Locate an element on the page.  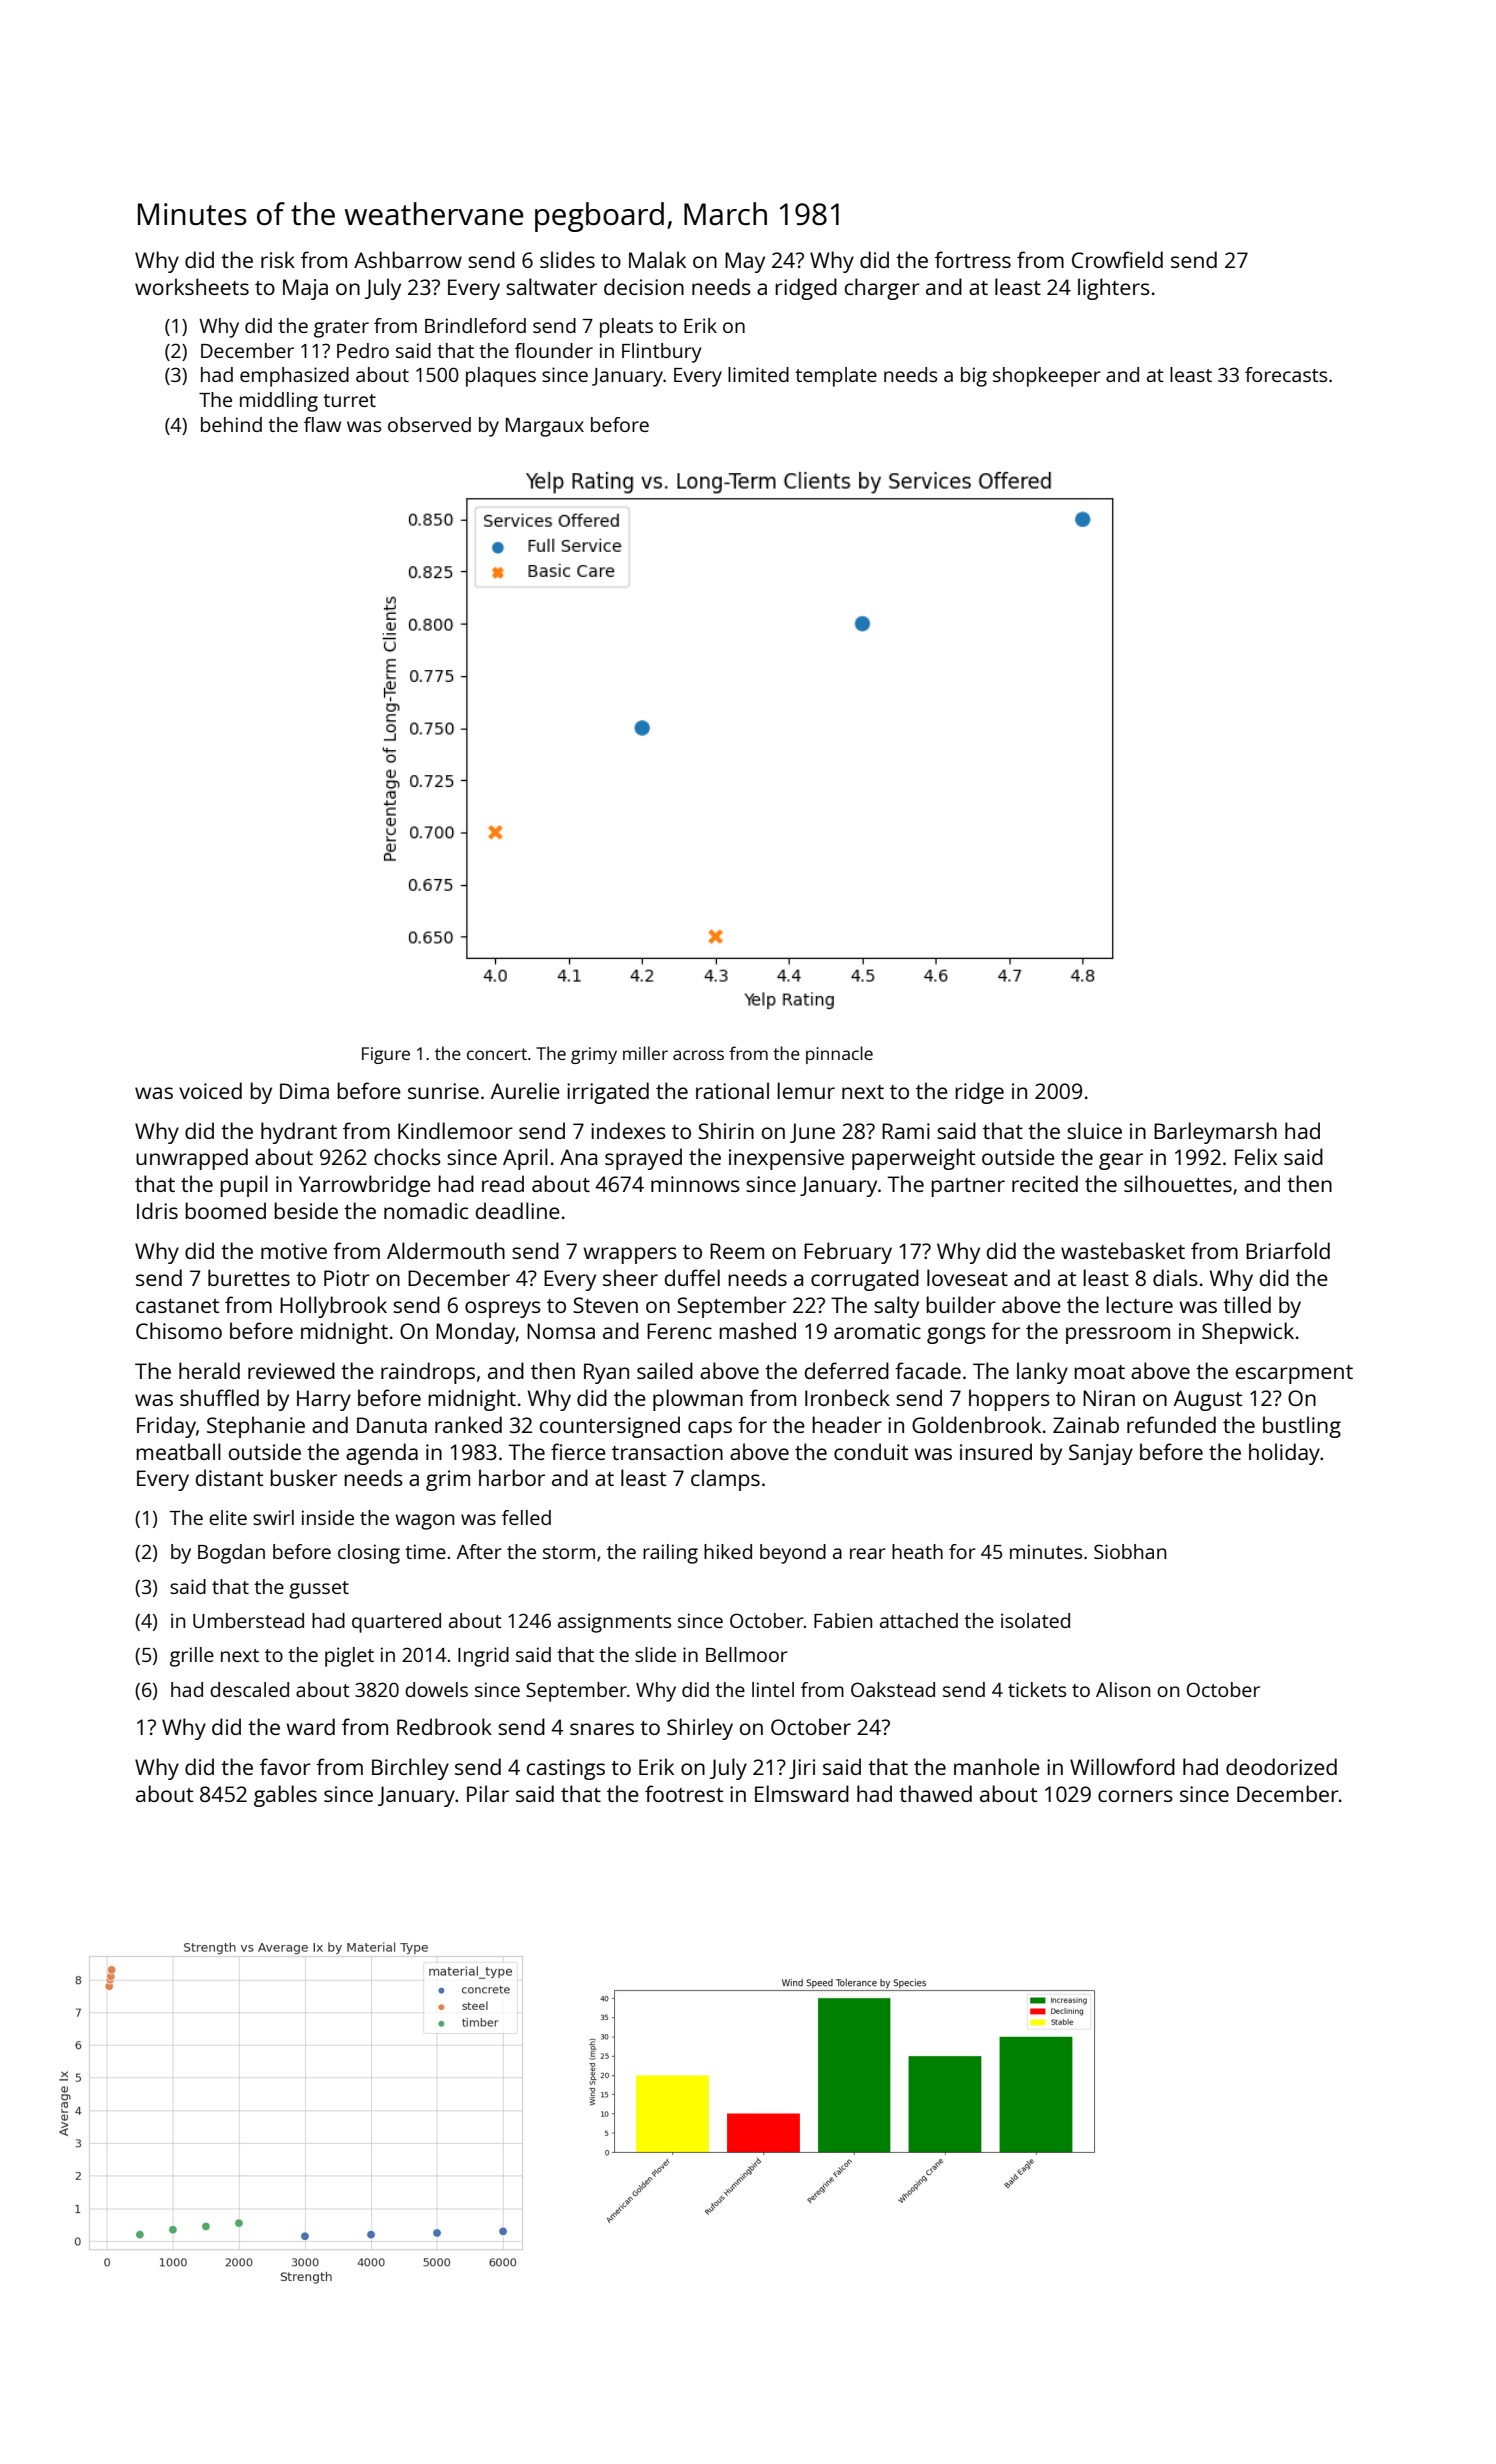
pinnacle is located at coordinates (839, 1055).
